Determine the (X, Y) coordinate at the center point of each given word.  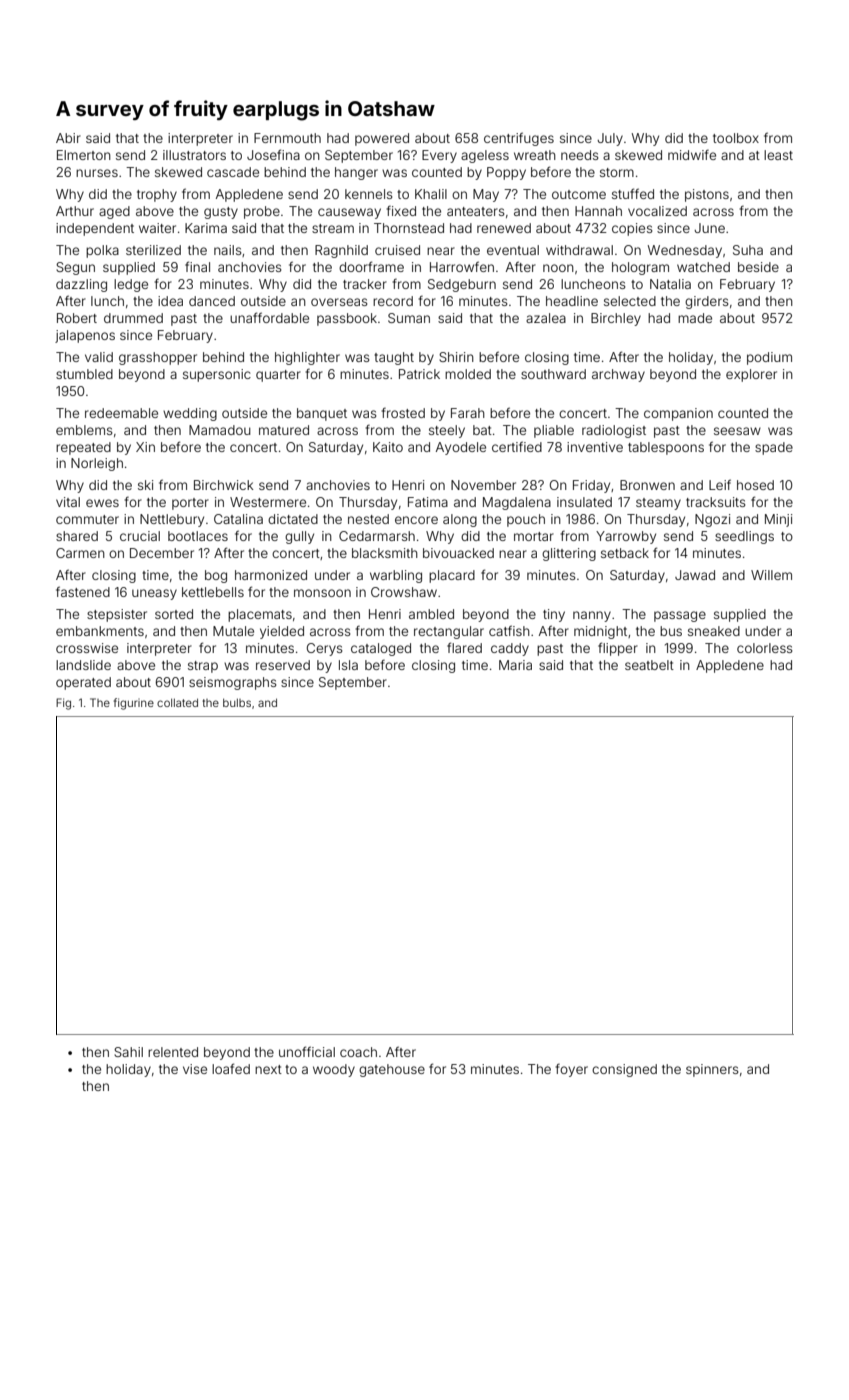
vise (195, 1069)
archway (618, 375)
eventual (513, 250)
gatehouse (392, 1070)
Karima (206, 228)
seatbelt (649, 665)
